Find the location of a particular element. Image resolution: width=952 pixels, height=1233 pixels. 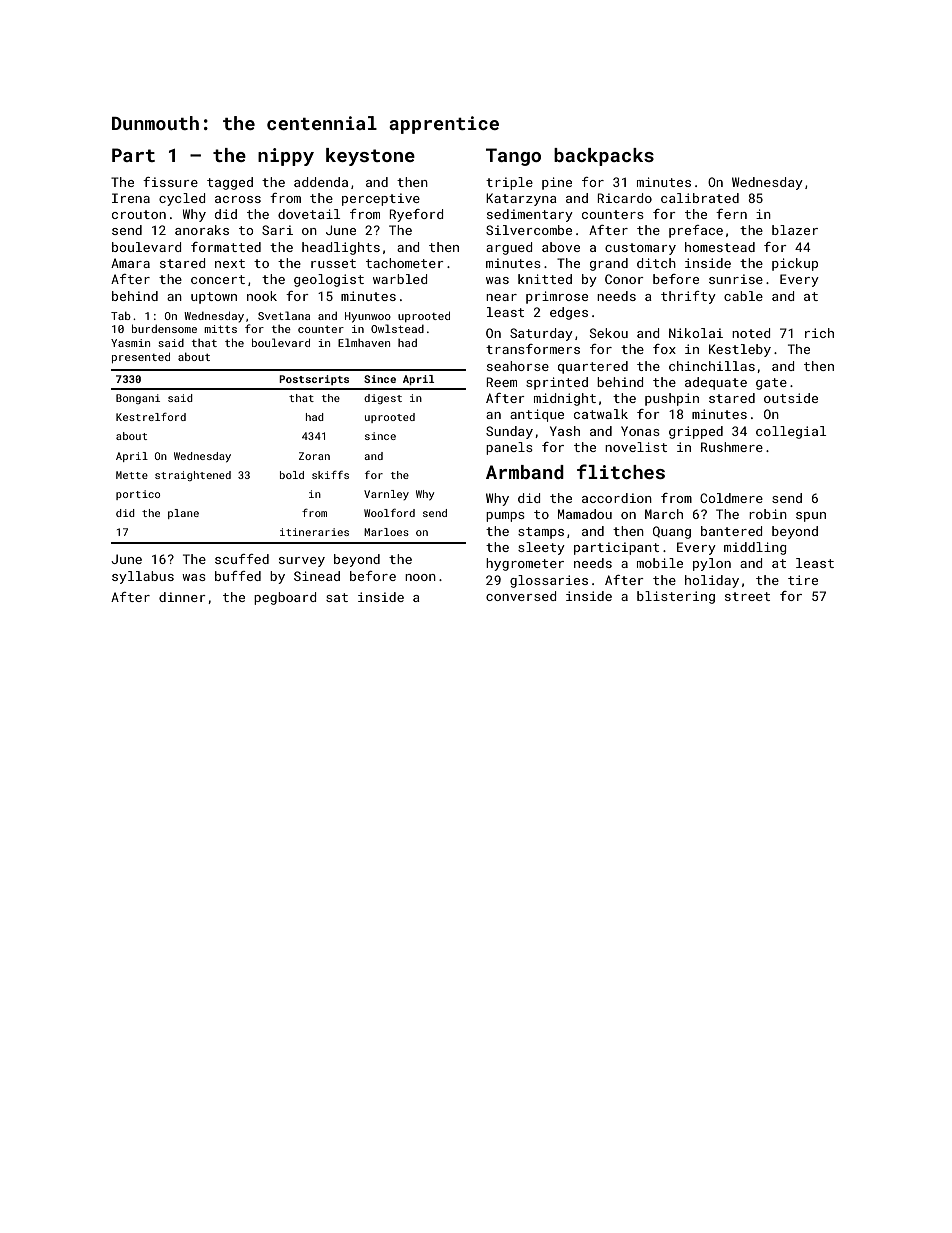

pegboard is located at coordinates (285, 598).
